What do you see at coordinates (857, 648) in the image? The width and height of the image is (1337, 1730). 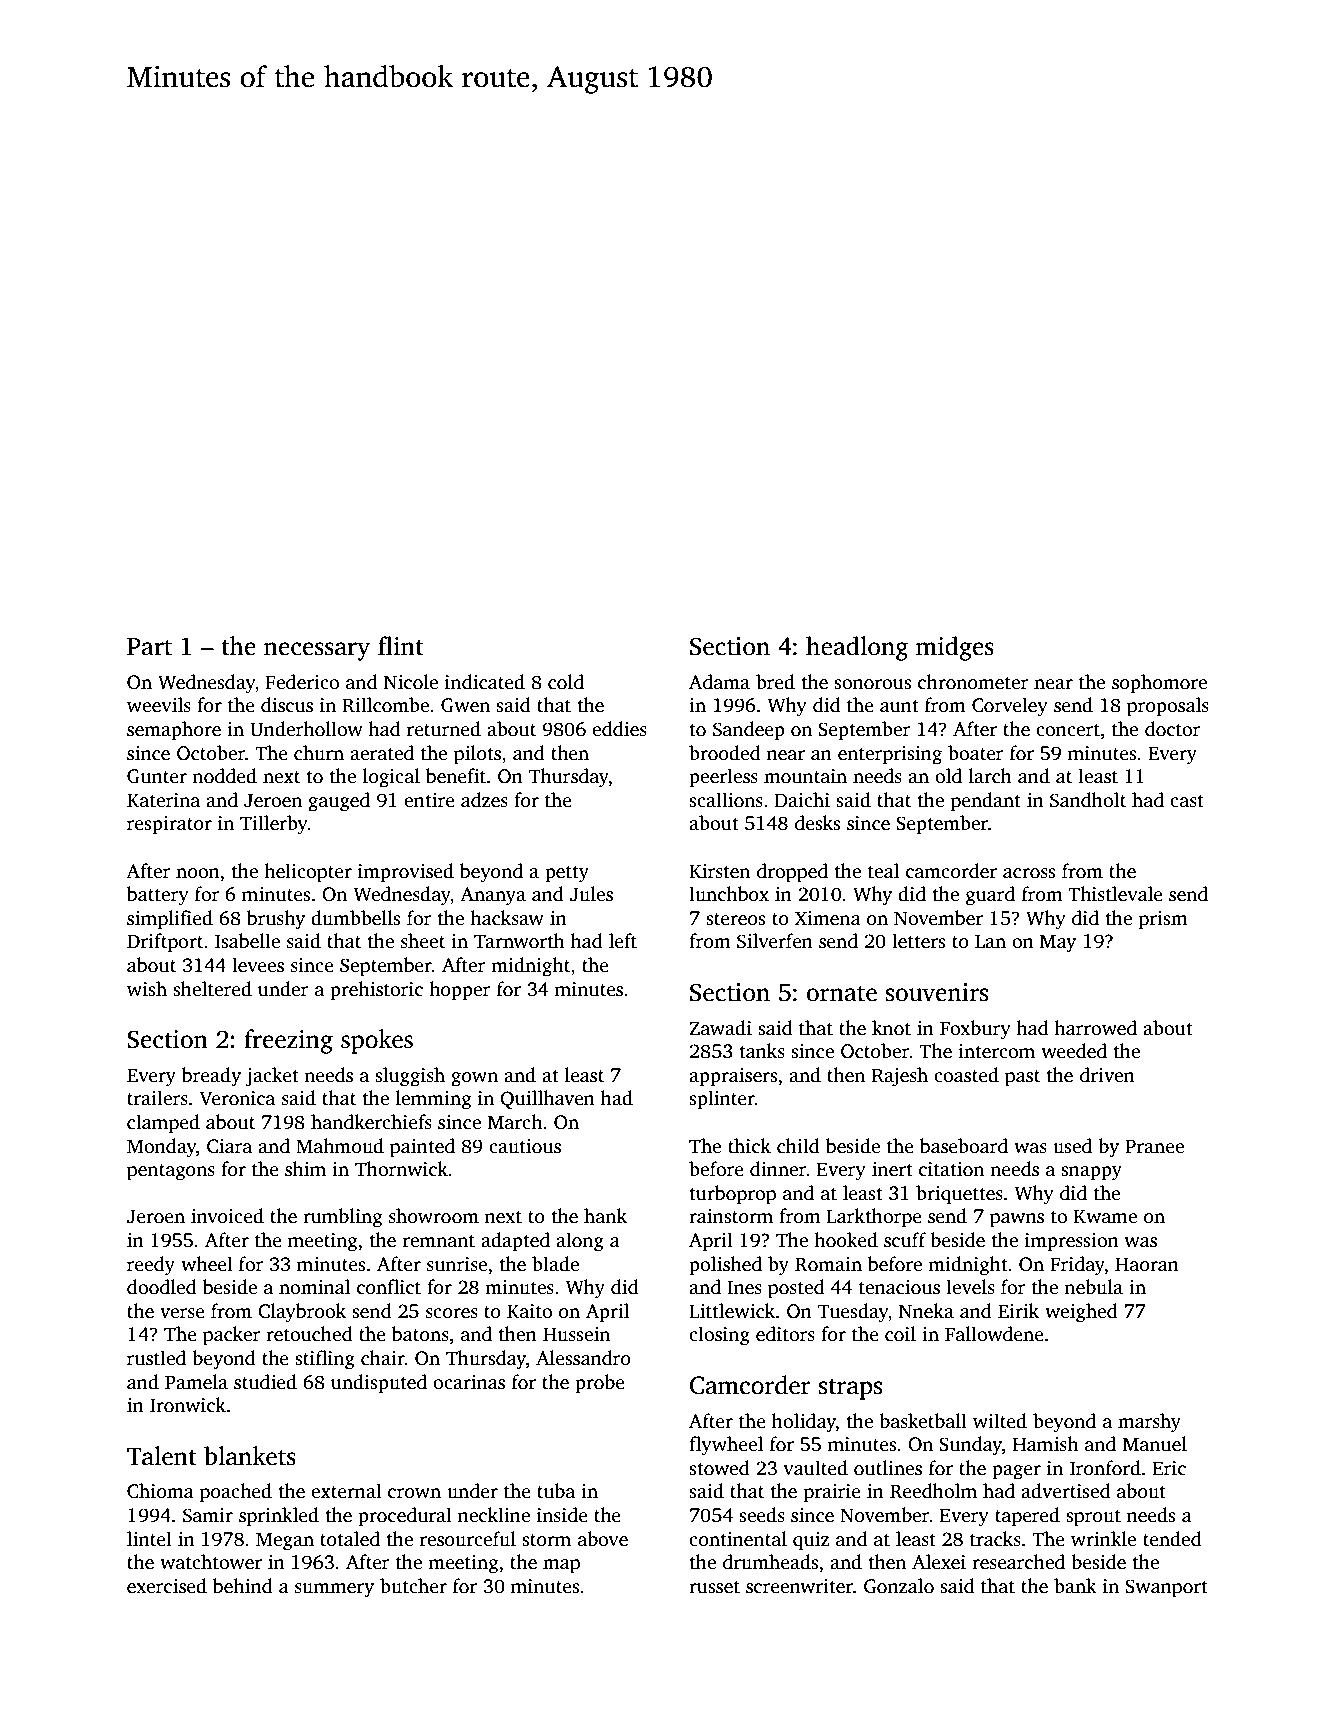 I see `headlong` at bounding box center [857, 648].
